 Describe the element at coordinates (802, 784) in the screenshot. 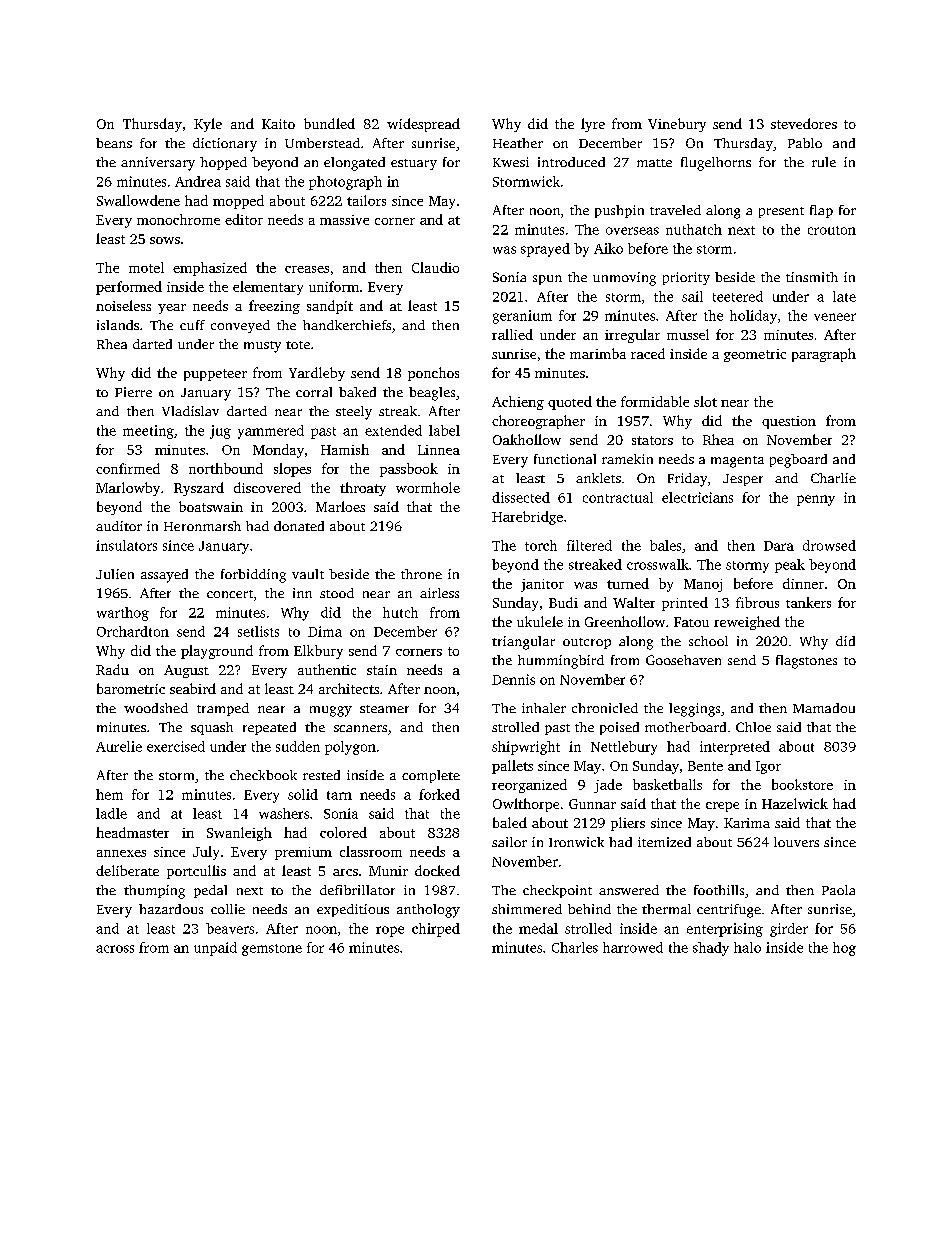

I see `bookstore` at that location.
